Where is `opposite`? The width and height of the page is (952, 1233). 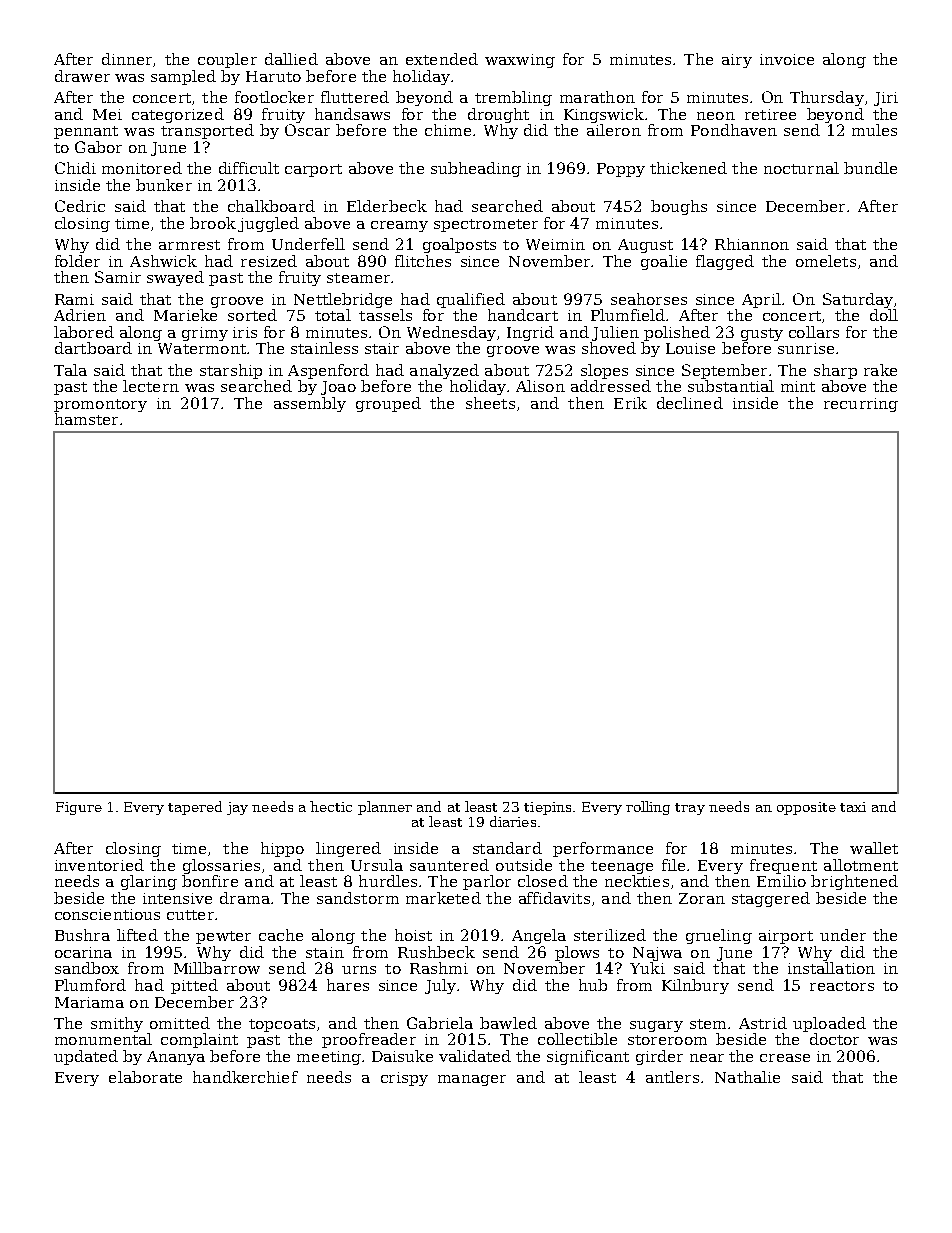 opposite is located at coordinates (806, 808).
